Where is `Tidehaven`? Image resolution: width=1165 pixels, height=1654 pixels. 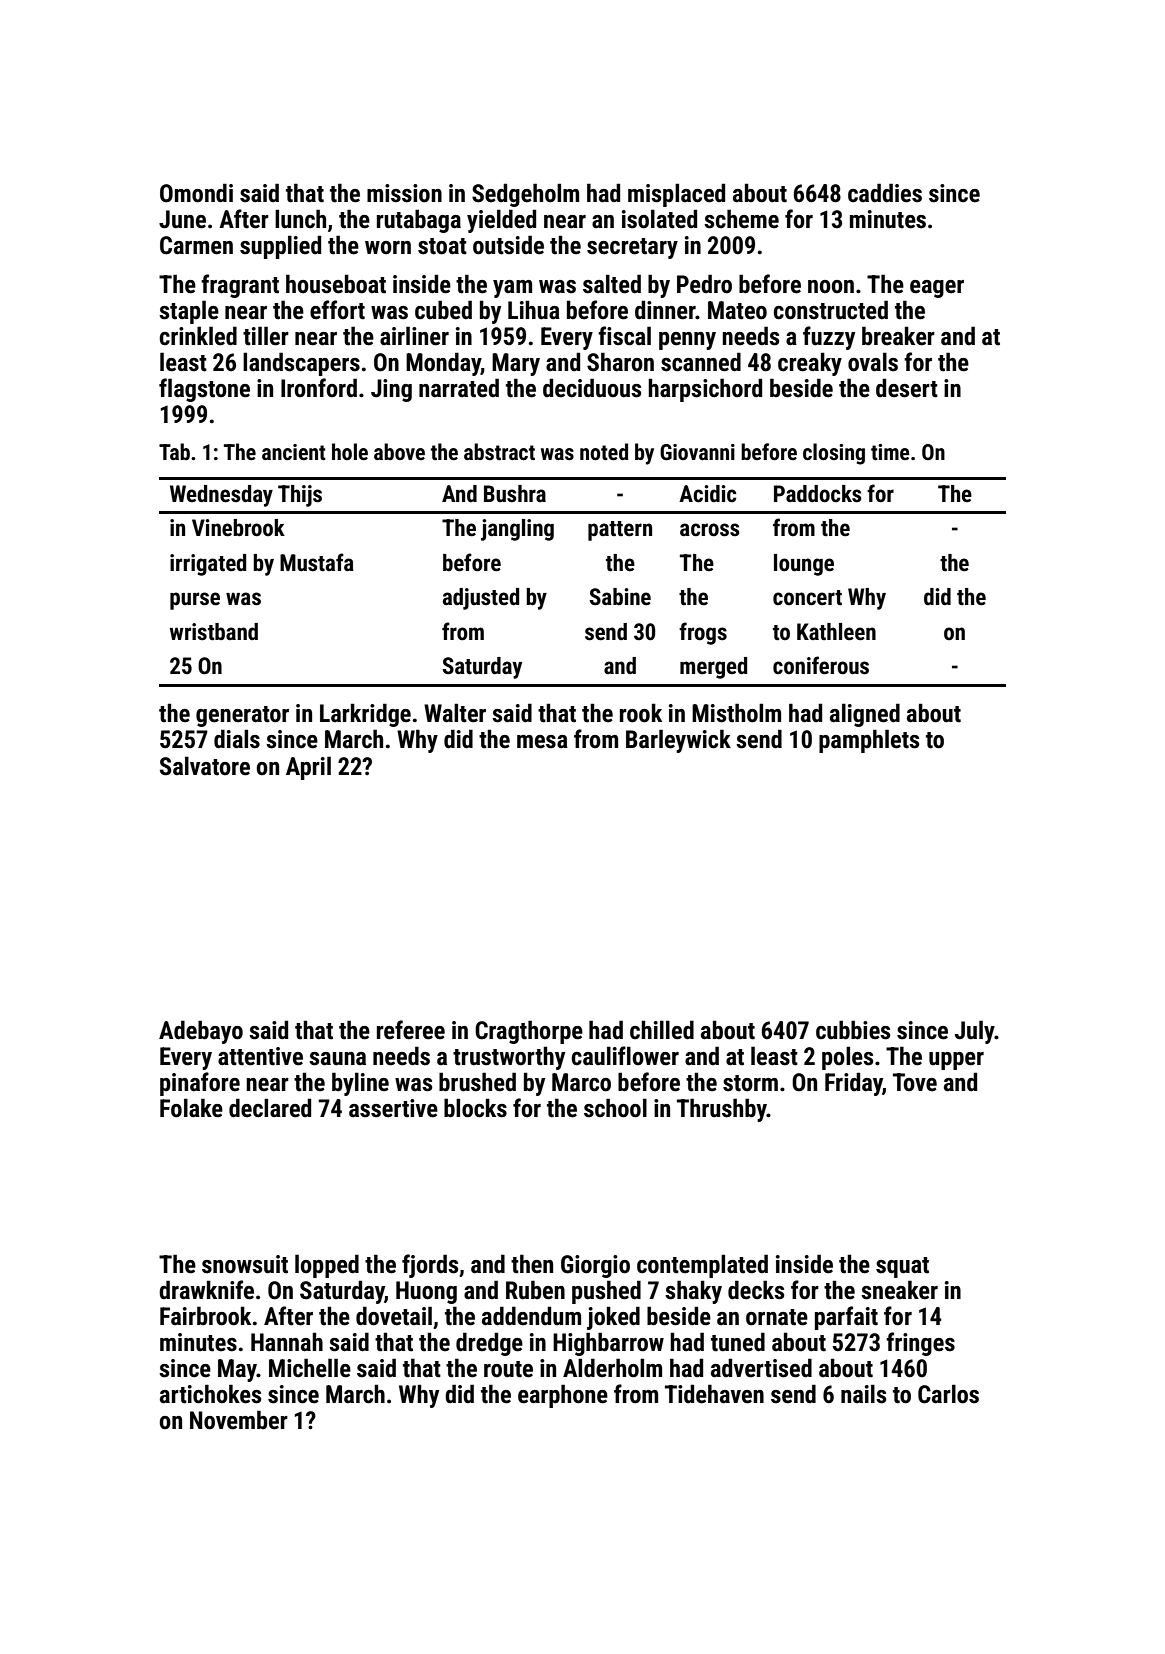 Tidehaven is located at coordinates (714, 1394).
